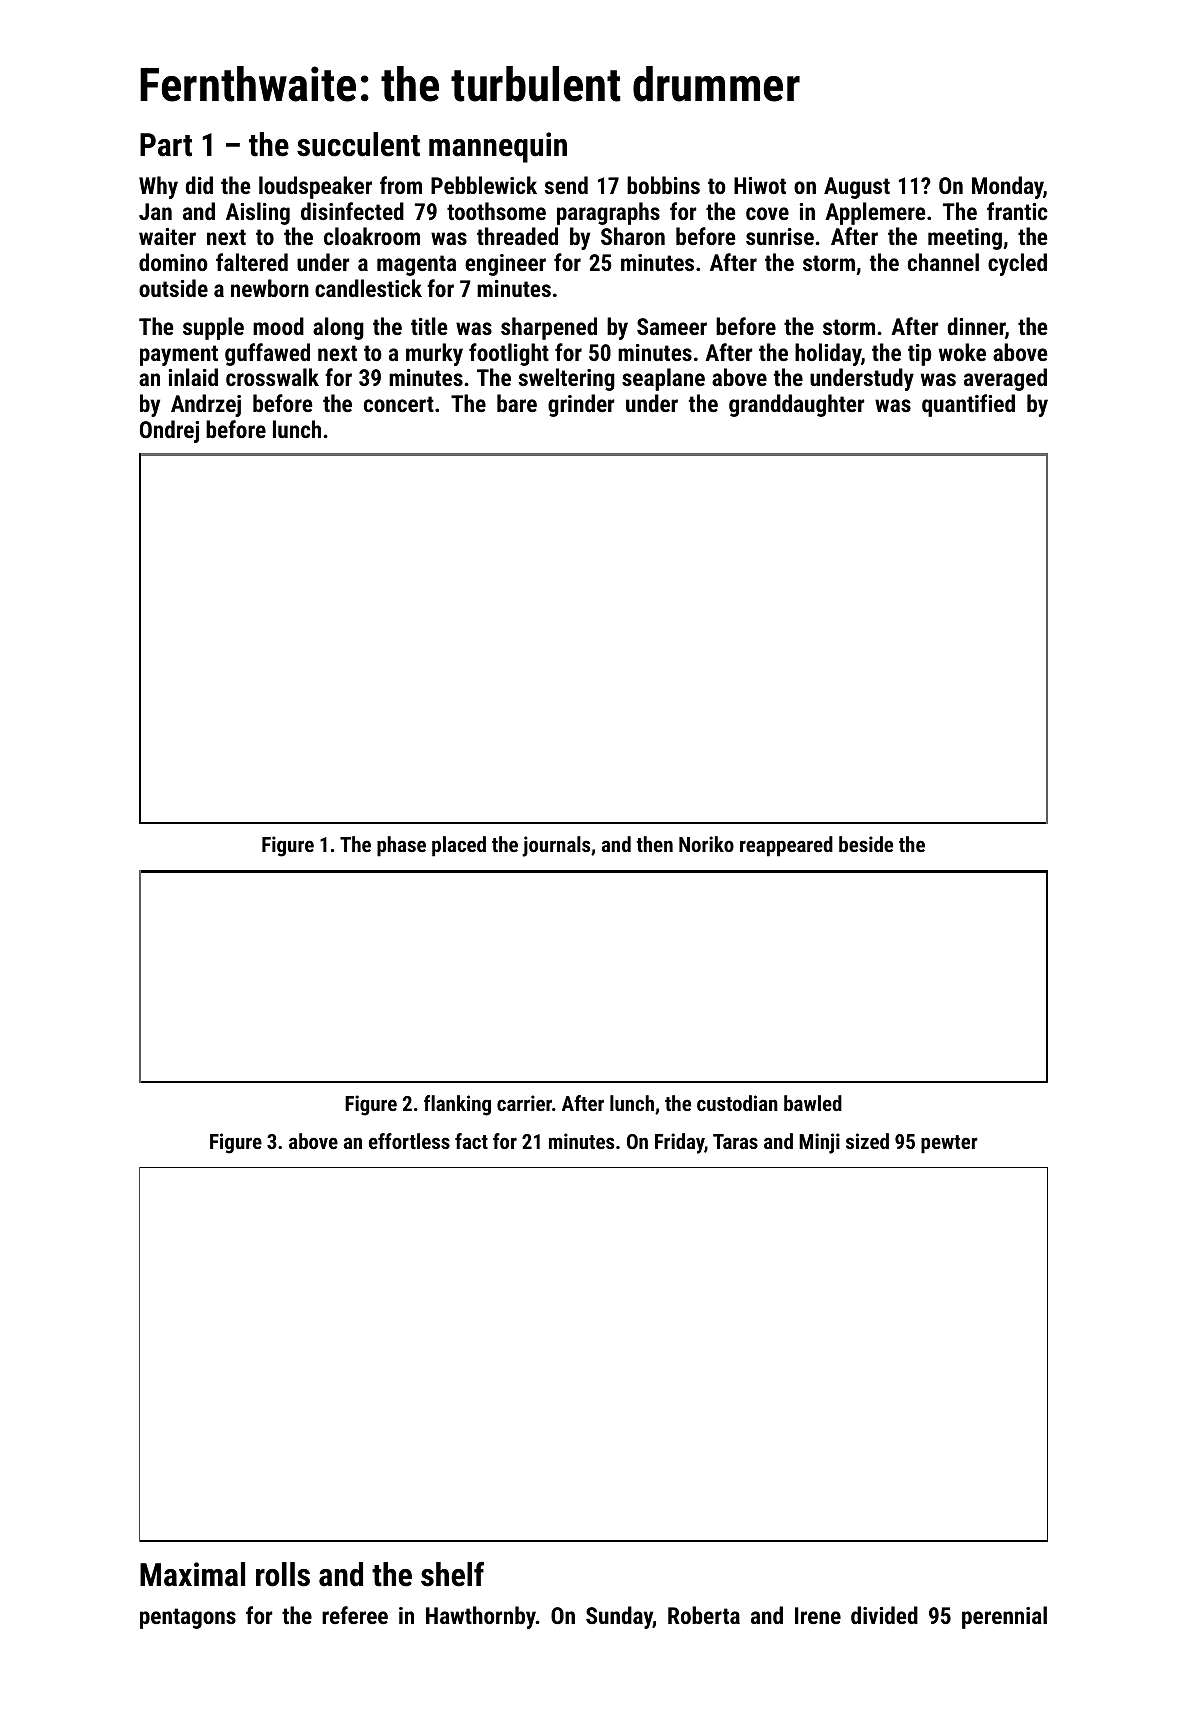  I want to click on phase, so click(401, 846).
